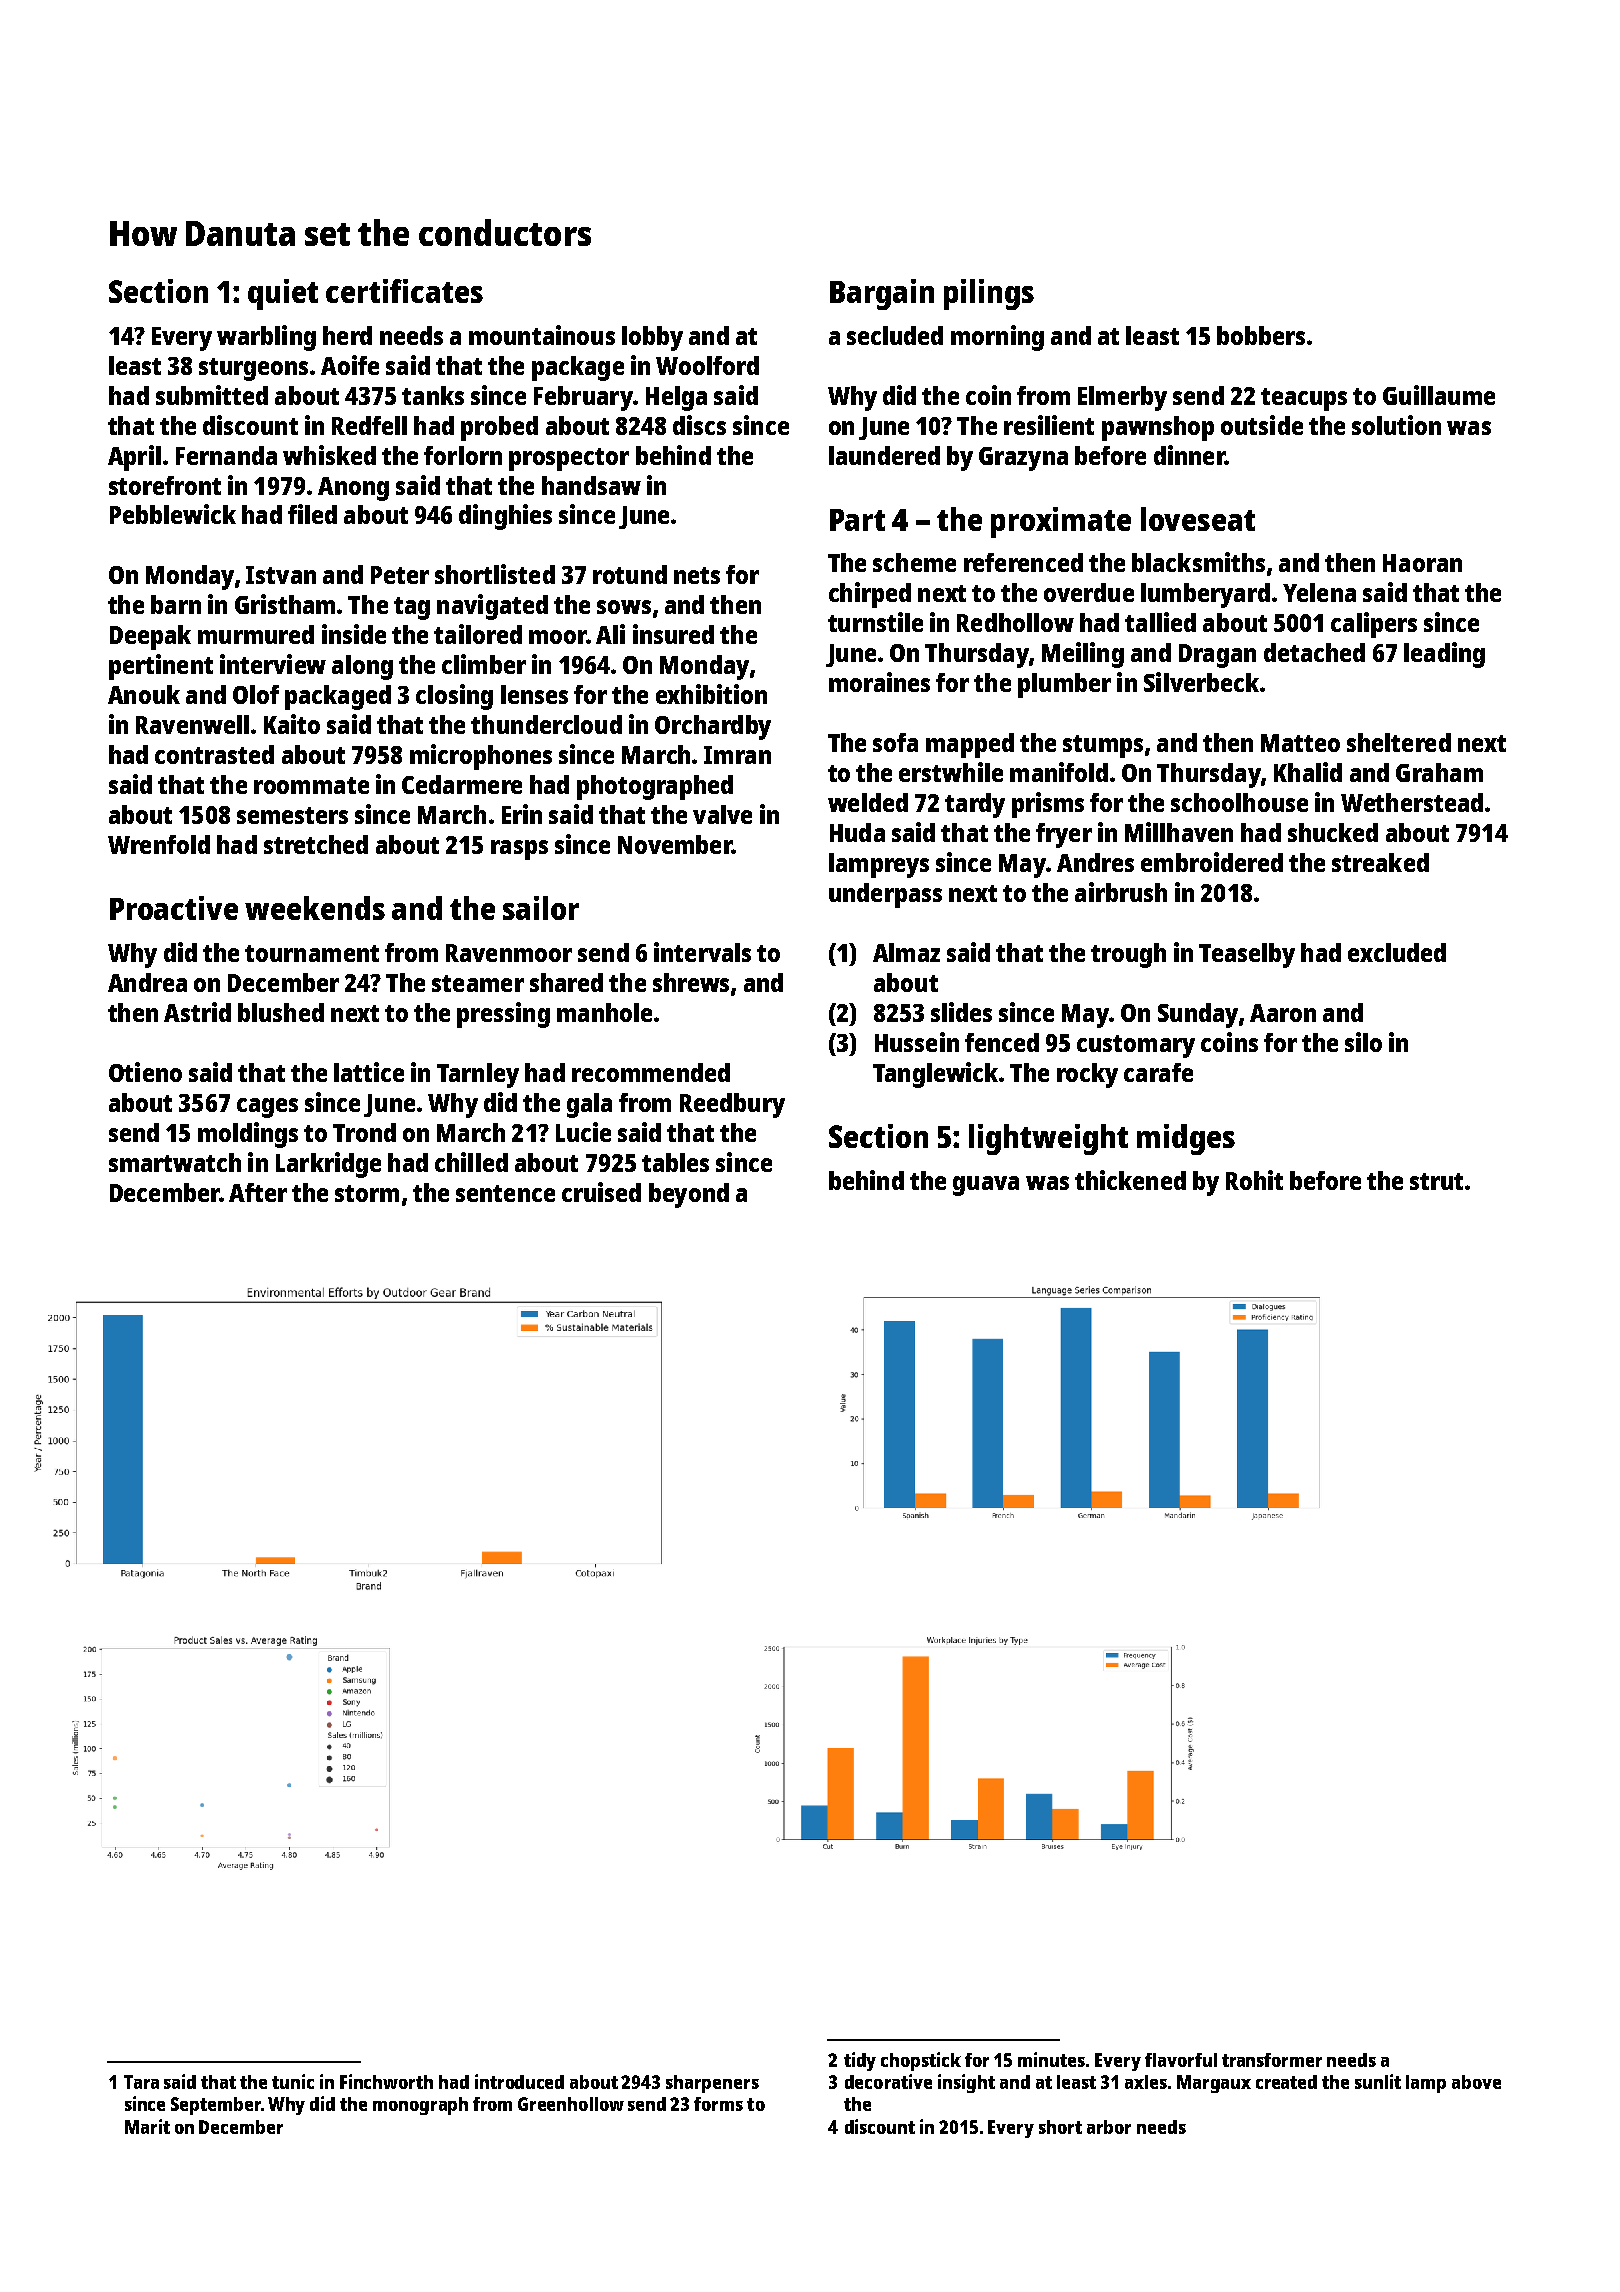 The width and height of the page is (1620, 2292). What do you see at coordinates (1363, 1042) in the page?
I see `silo` at bounding box center [1363, 1042].
